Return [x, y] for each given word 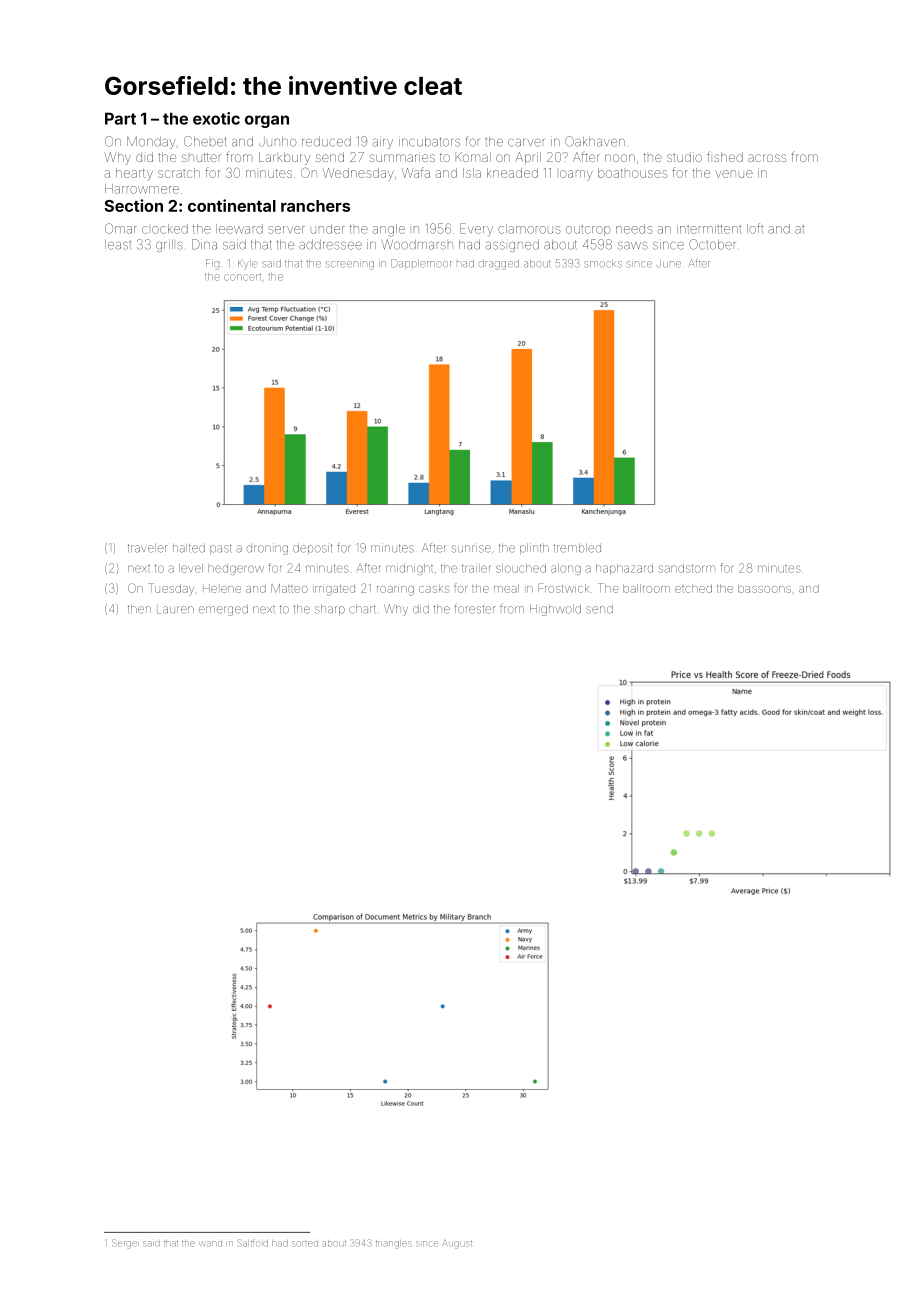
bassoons [764, 588]
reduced [326, 142]
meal [506, 588]
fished [725, 156]
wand [211, 1243]
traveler [147, 548]
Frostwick [563, 588]
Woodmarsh [417, 244]
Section [133, 205]
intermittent [709, 229]
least [118, 245]
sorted [305, 1244]
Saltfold [252, 1242]
